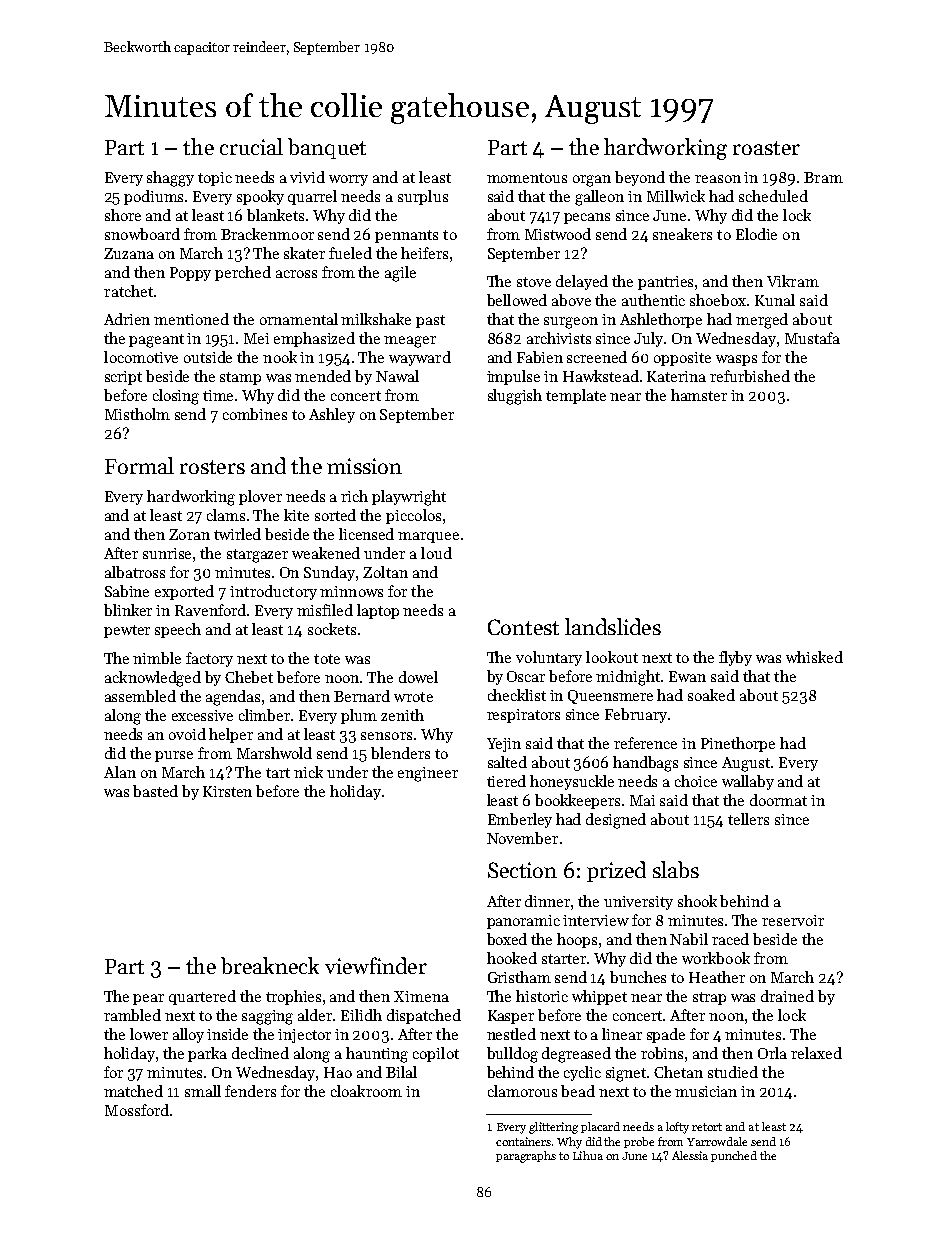 The image size is (952, 1233). Describe the element at coordinates (386, 736) in the screenshot. I see `sensors` at that location.
